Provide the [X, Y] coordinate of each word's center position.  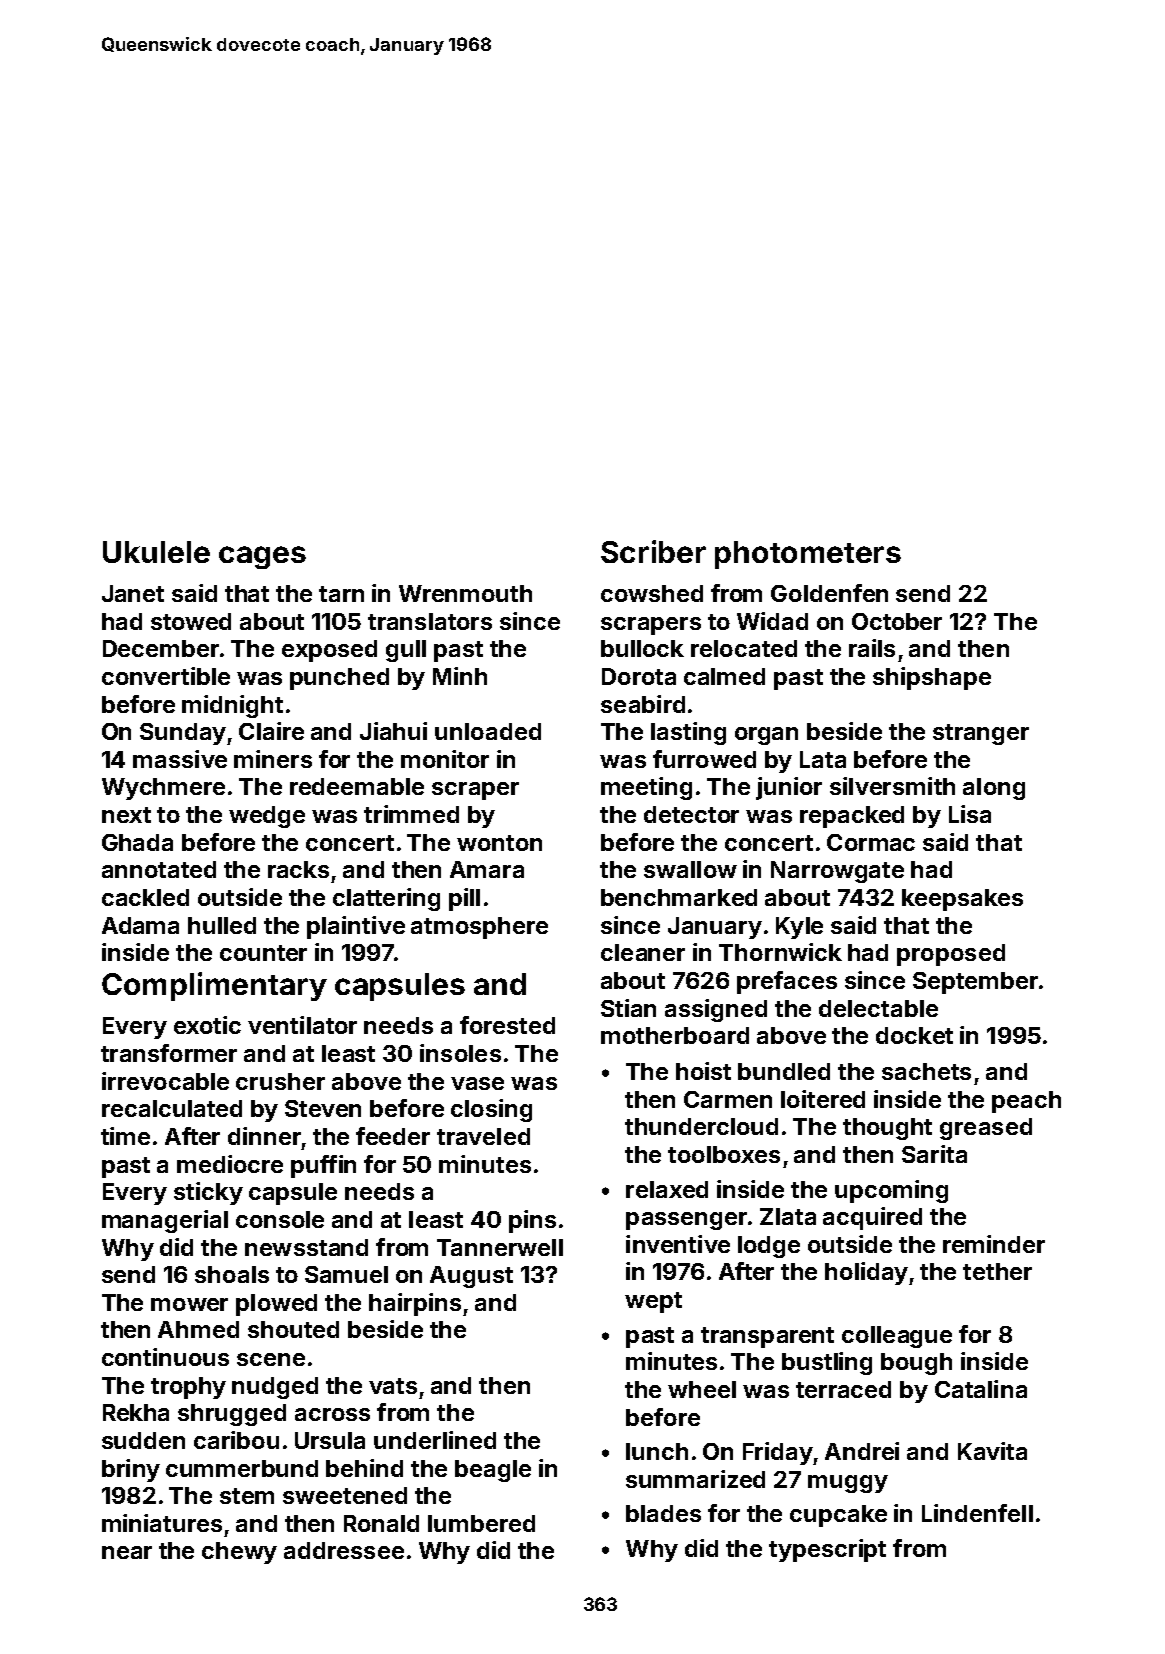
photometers [808, 555]
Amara [487, 869]
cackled [145, 897]
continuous [165, 1357]
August [471, 1277]
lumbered [481, 1523]
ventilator [302, 1025]
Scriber [653, 551]
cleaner [643, 952]
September [975, 983]
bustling [827, 1363]
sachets [926, 1071]
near [127, 1552]
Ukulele [156, 552]
